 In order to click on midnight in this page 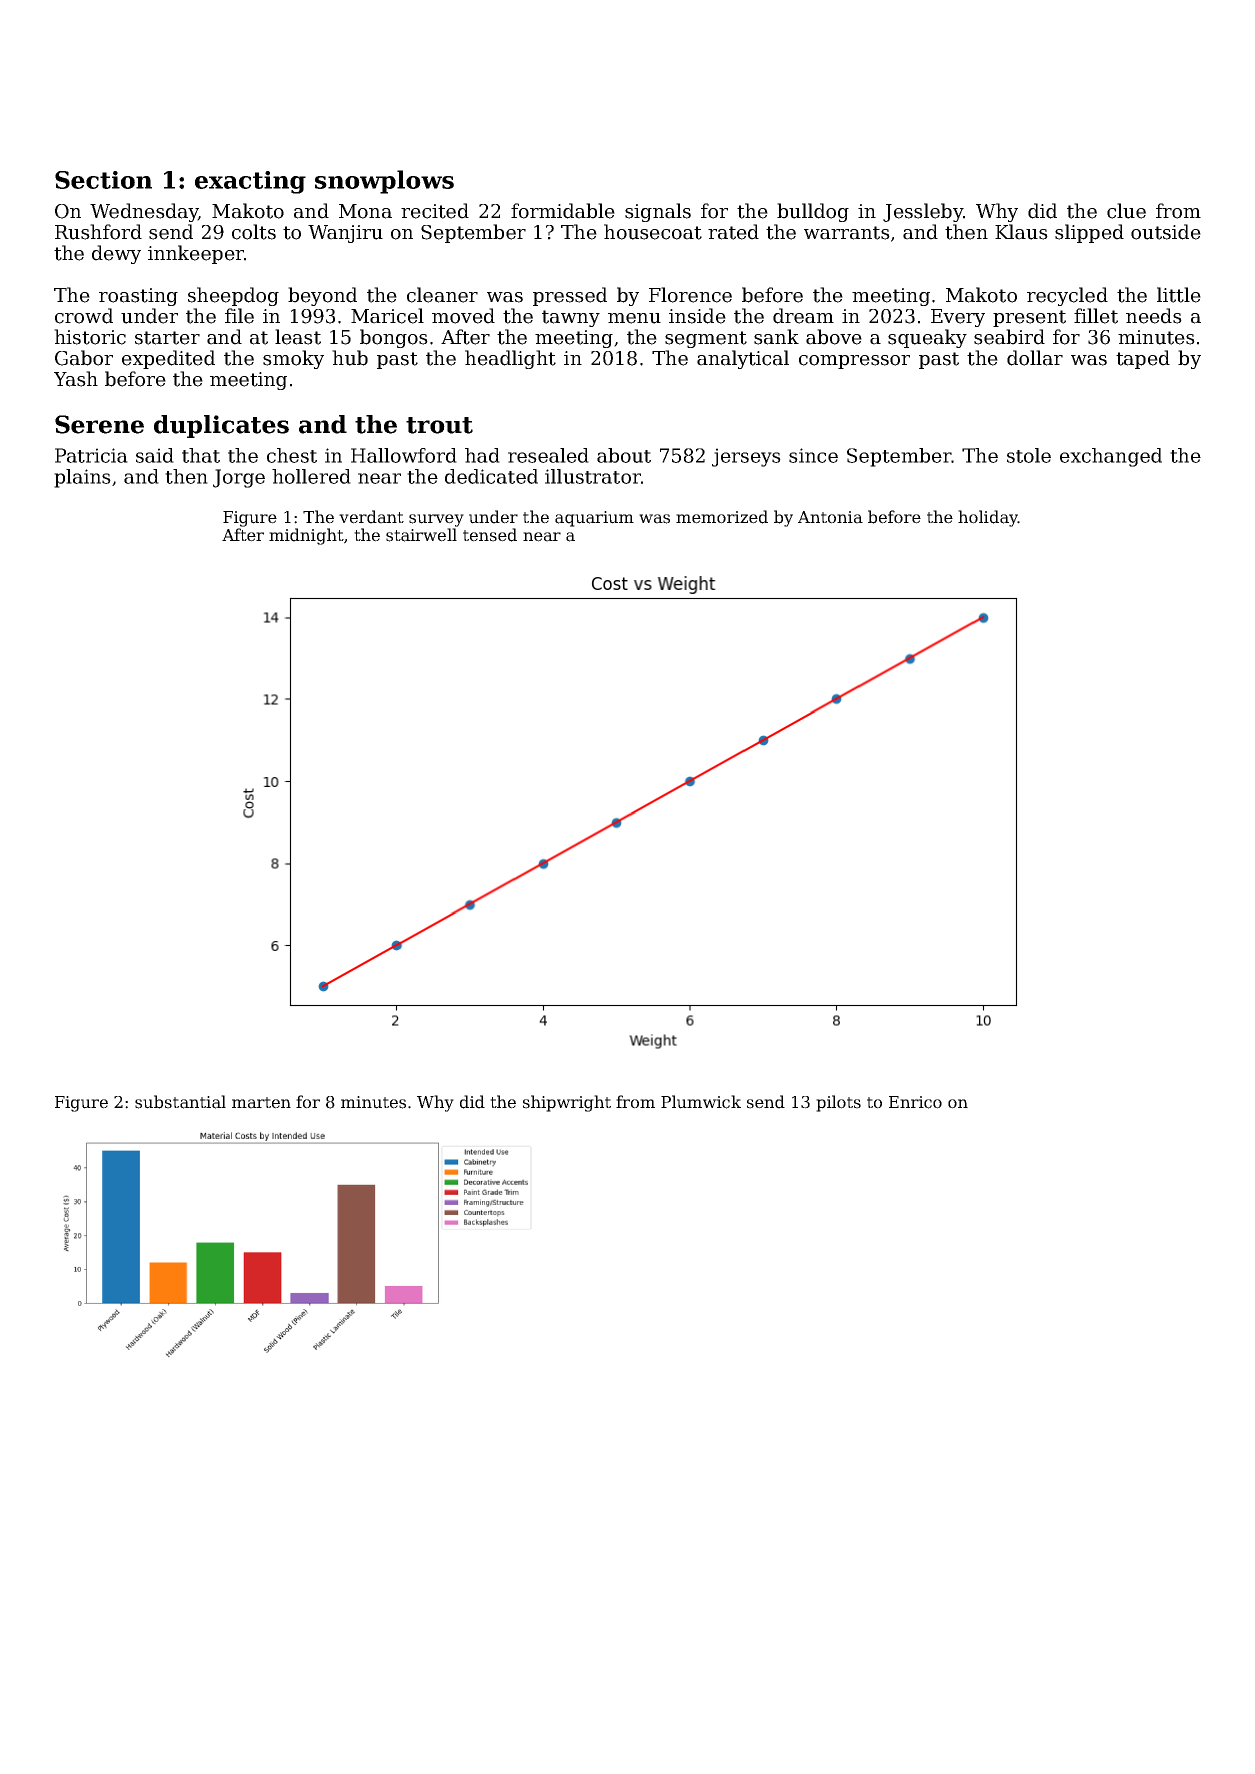, I will do `click(306, 536)`.
